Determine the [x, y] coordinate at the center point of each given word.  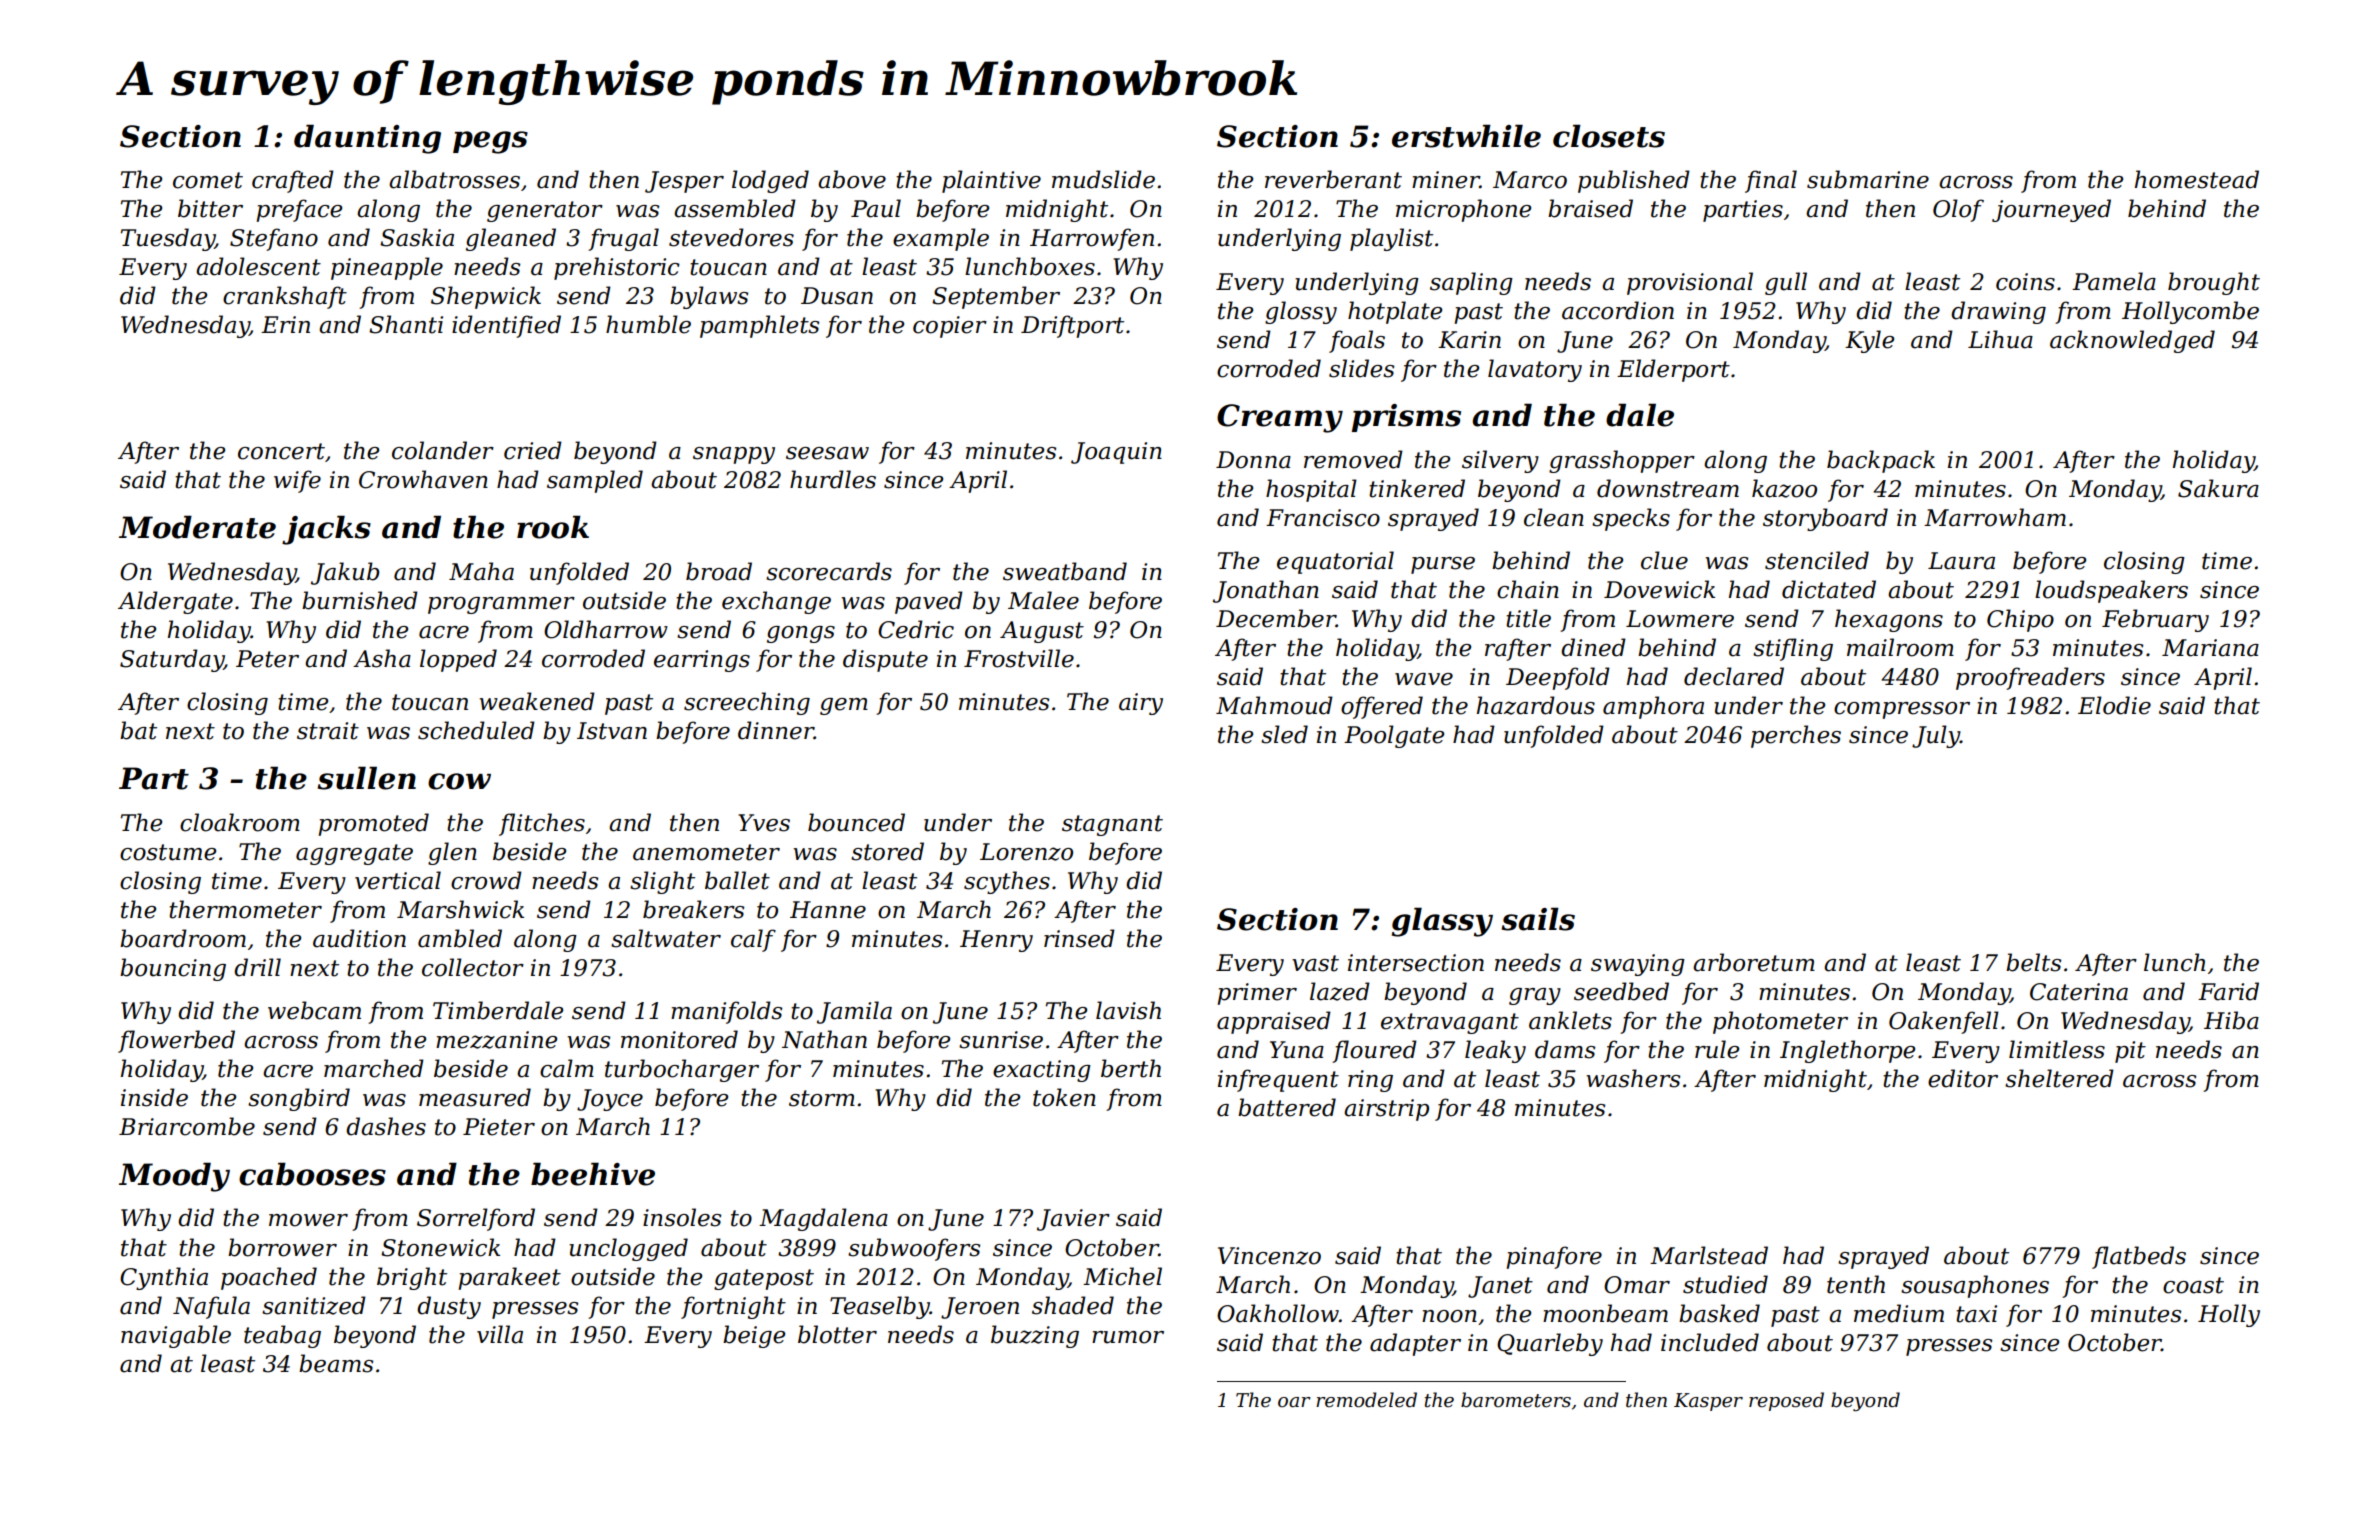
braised [1590, 208]
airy [1141, 704]
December [1276, 618]
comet [208, 180]
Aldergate [175, 602]
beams [336, 1363]
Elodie [2114, 705]
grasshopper [1622, 461]
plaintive [991, 181]
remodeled [1366, 1400]
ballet [737, 880]
